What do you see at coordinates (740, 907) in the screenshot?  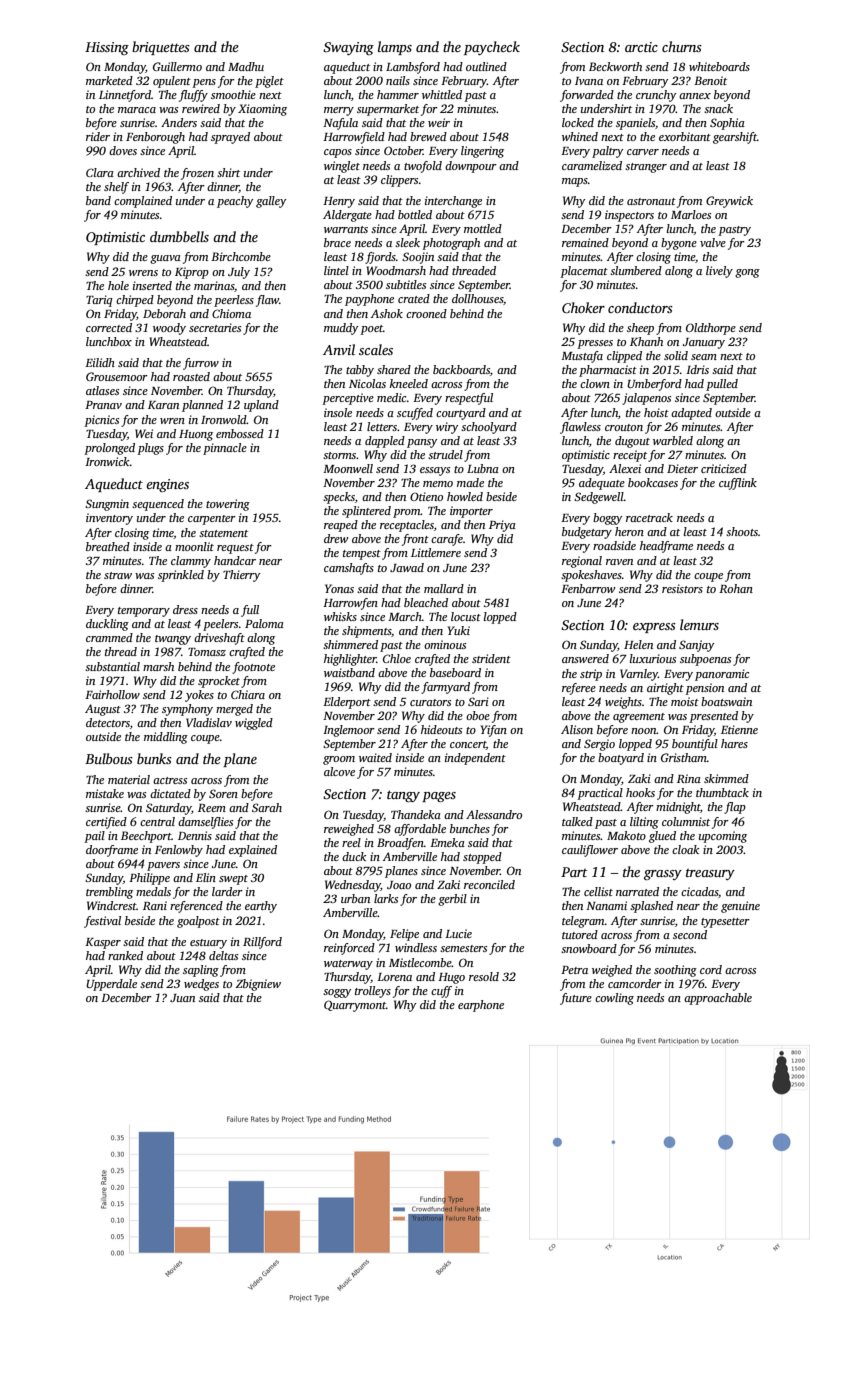 I see `genuine` at bounding box center [740, 907].
